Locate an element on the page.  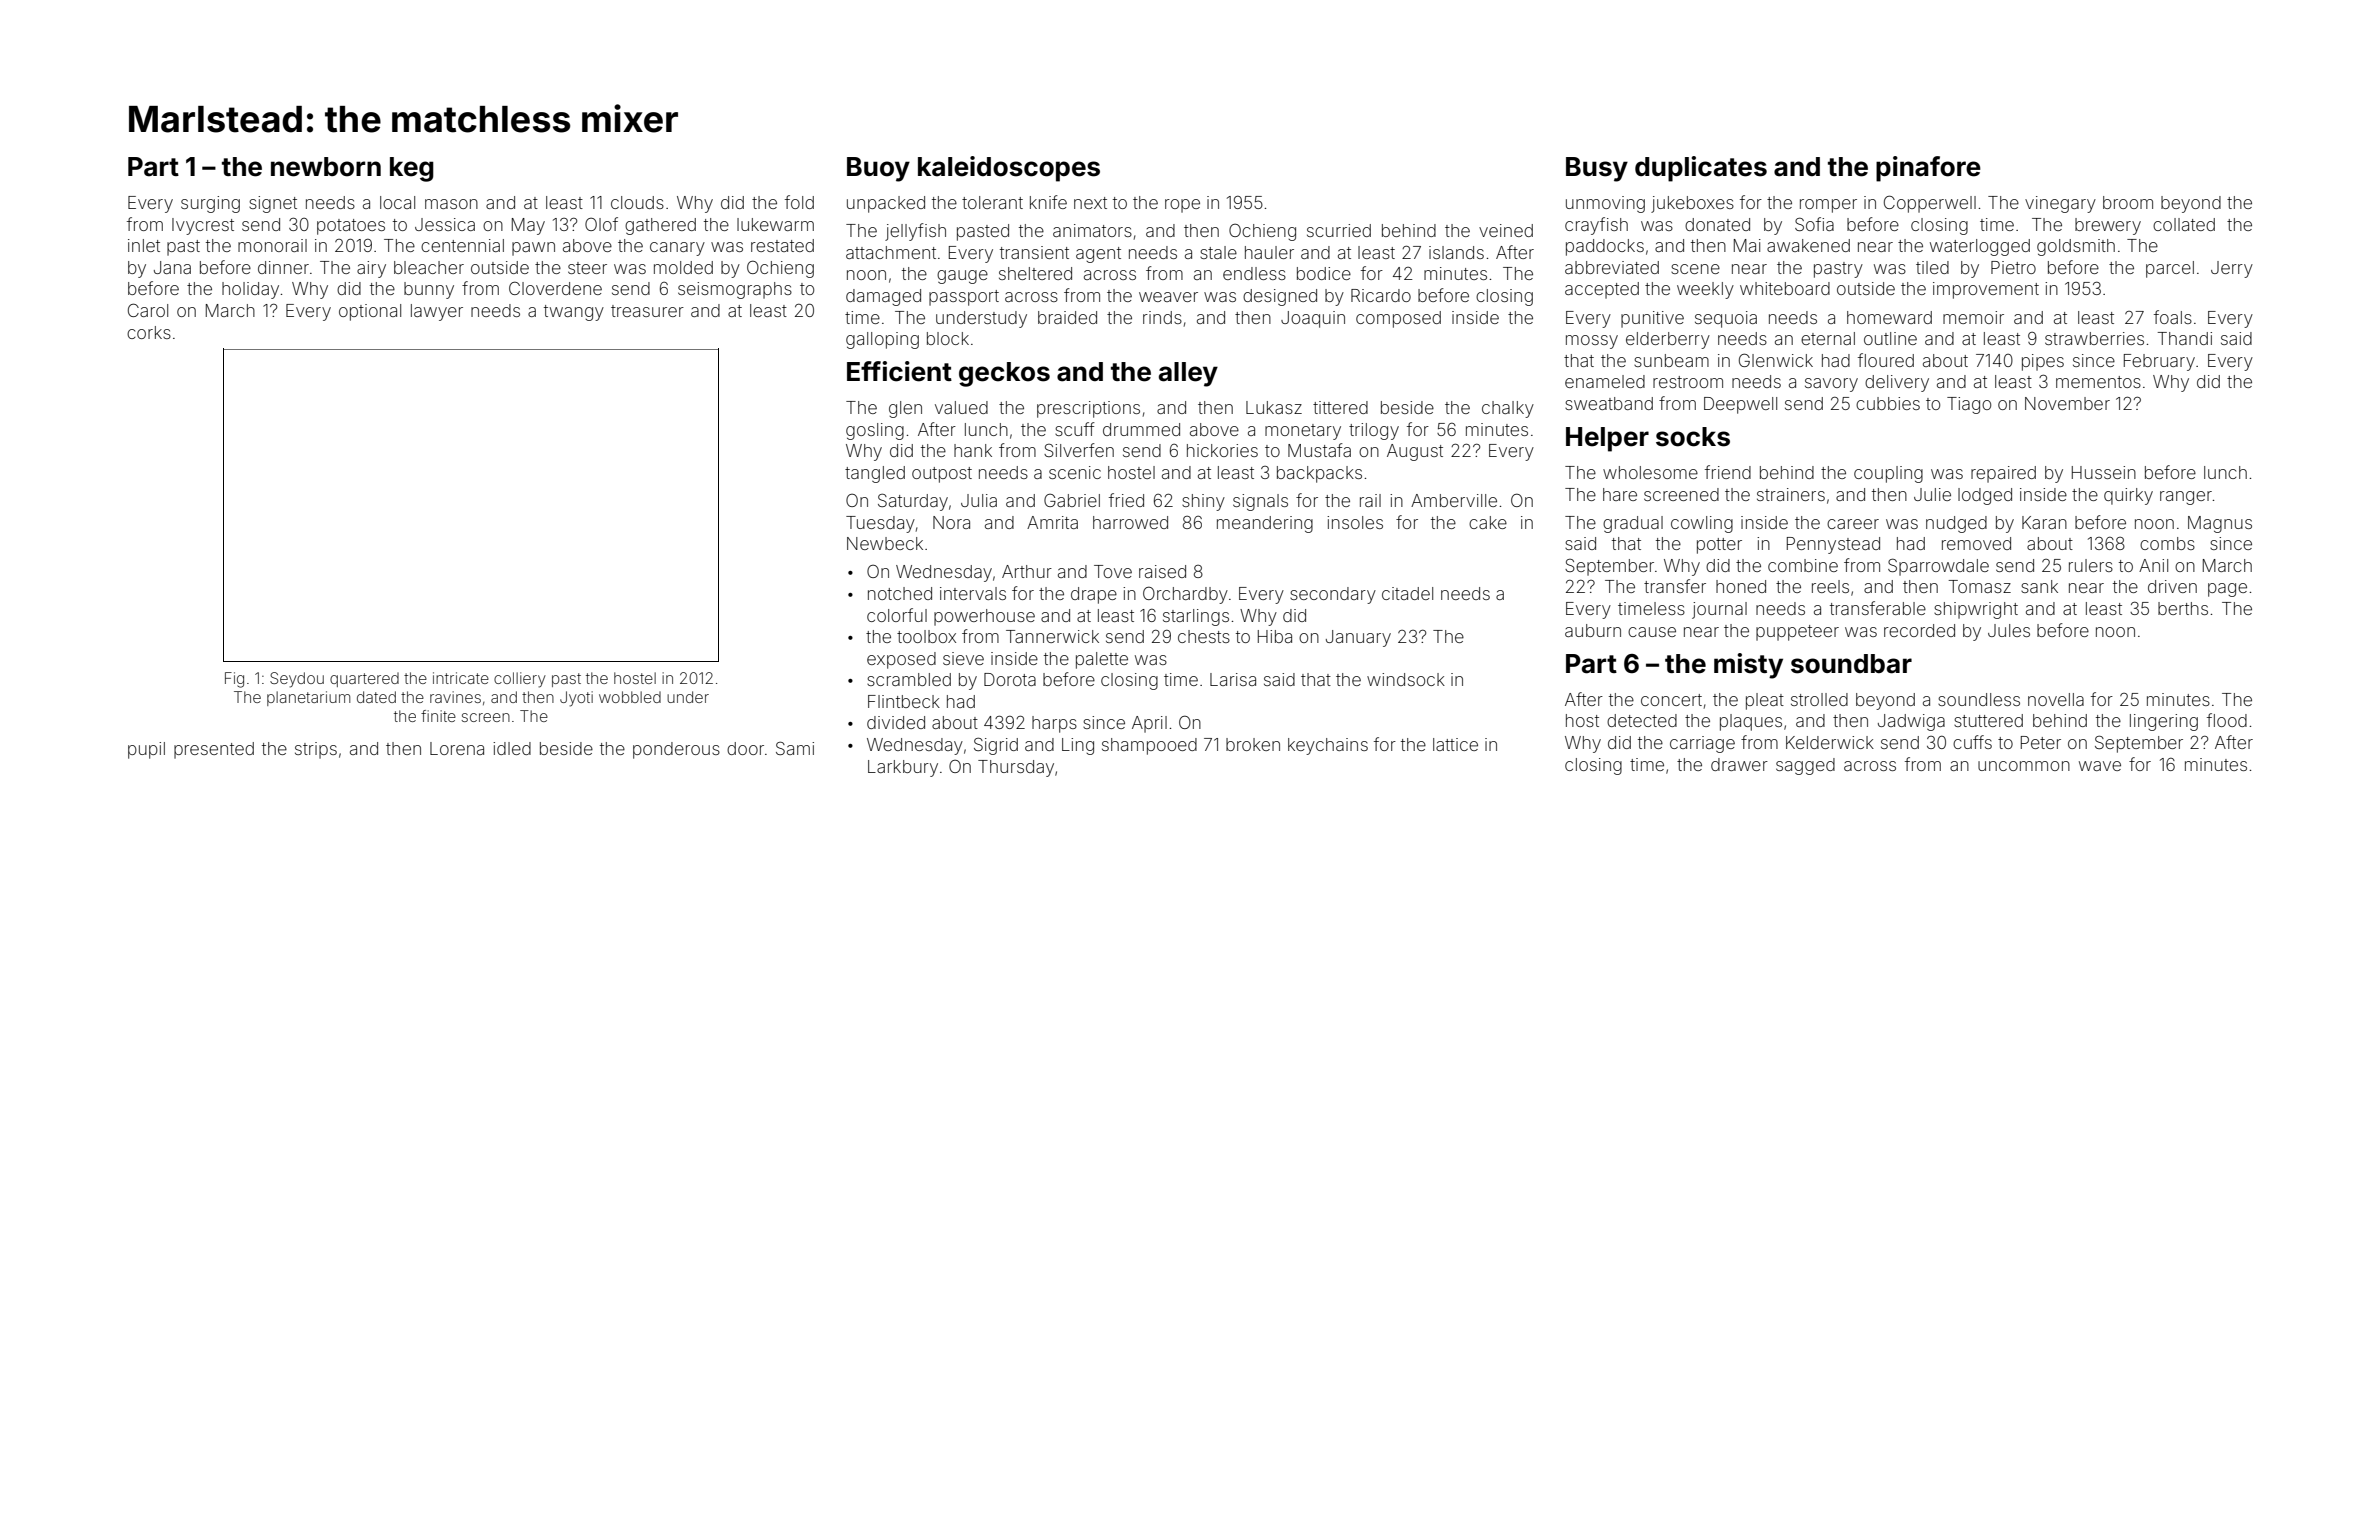
Amrita is located at coordinates (1052, 522).
